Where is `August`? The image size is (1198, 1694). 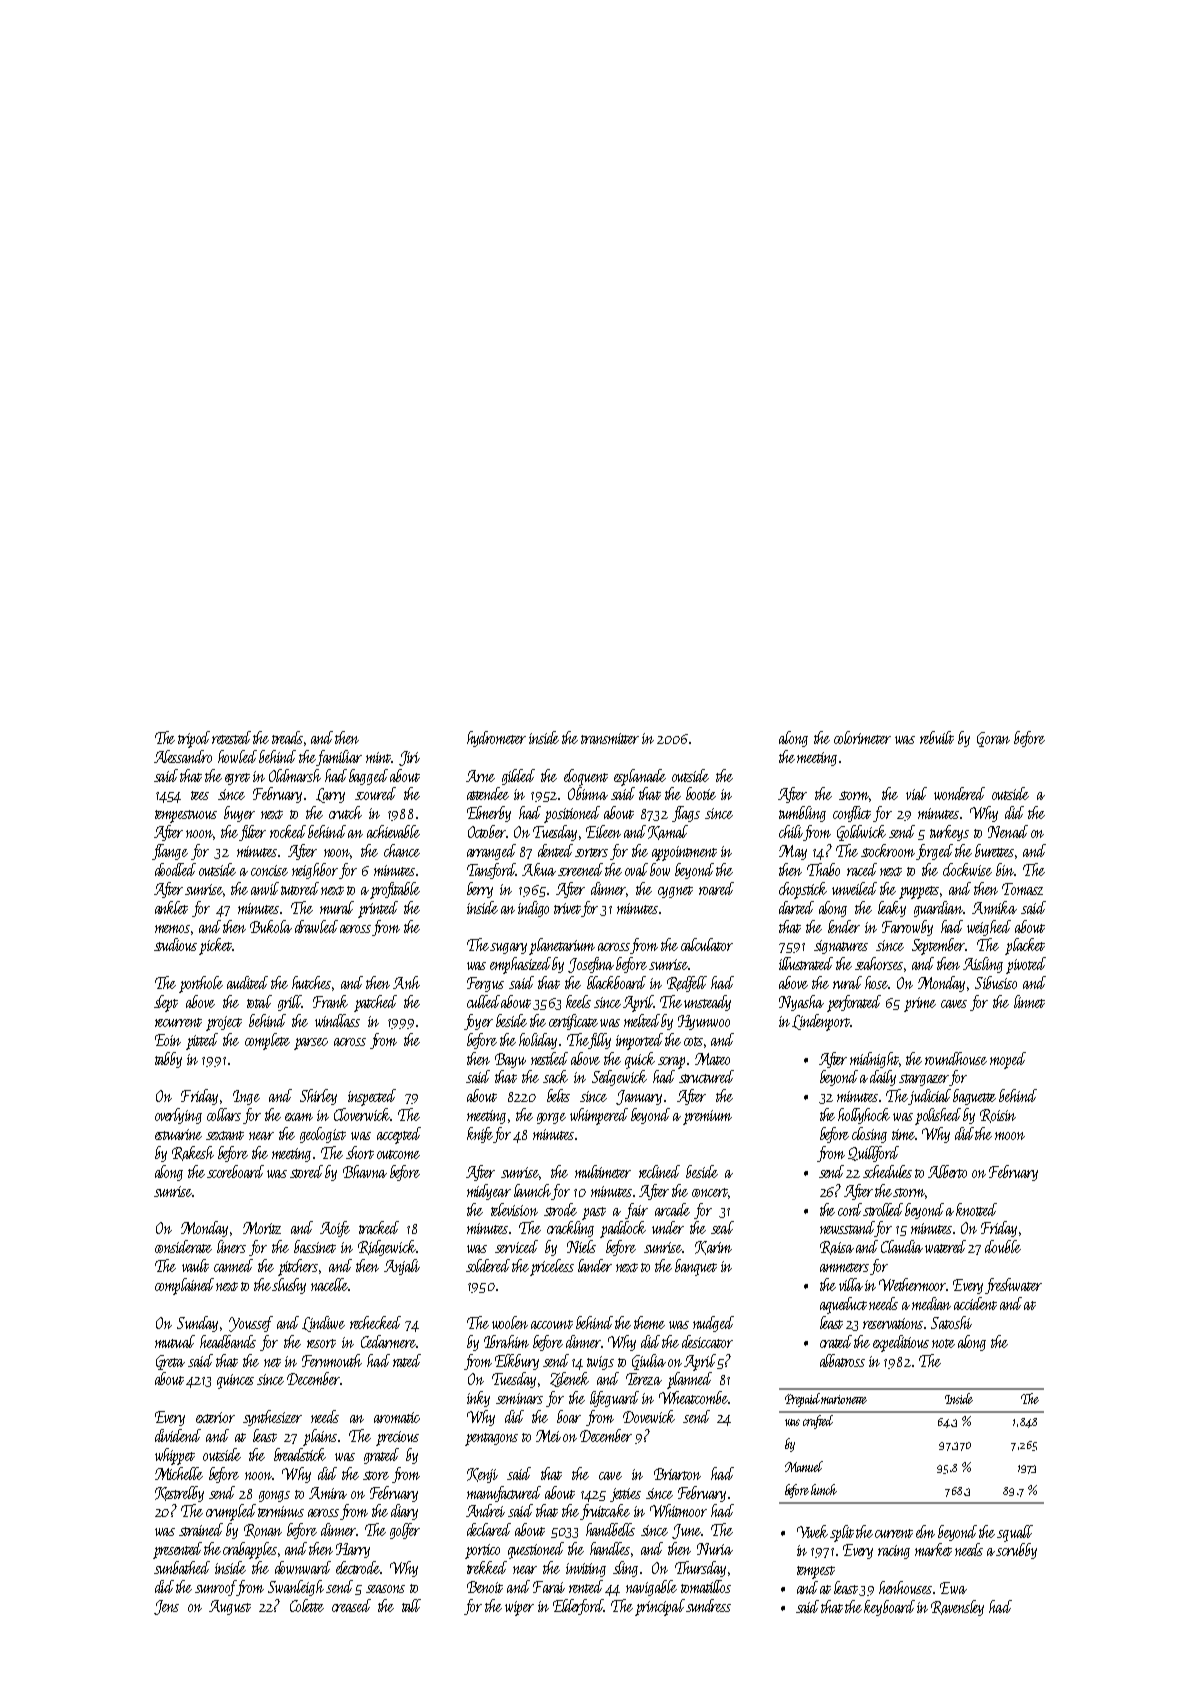 August is located at coordinates (230, 1607).
